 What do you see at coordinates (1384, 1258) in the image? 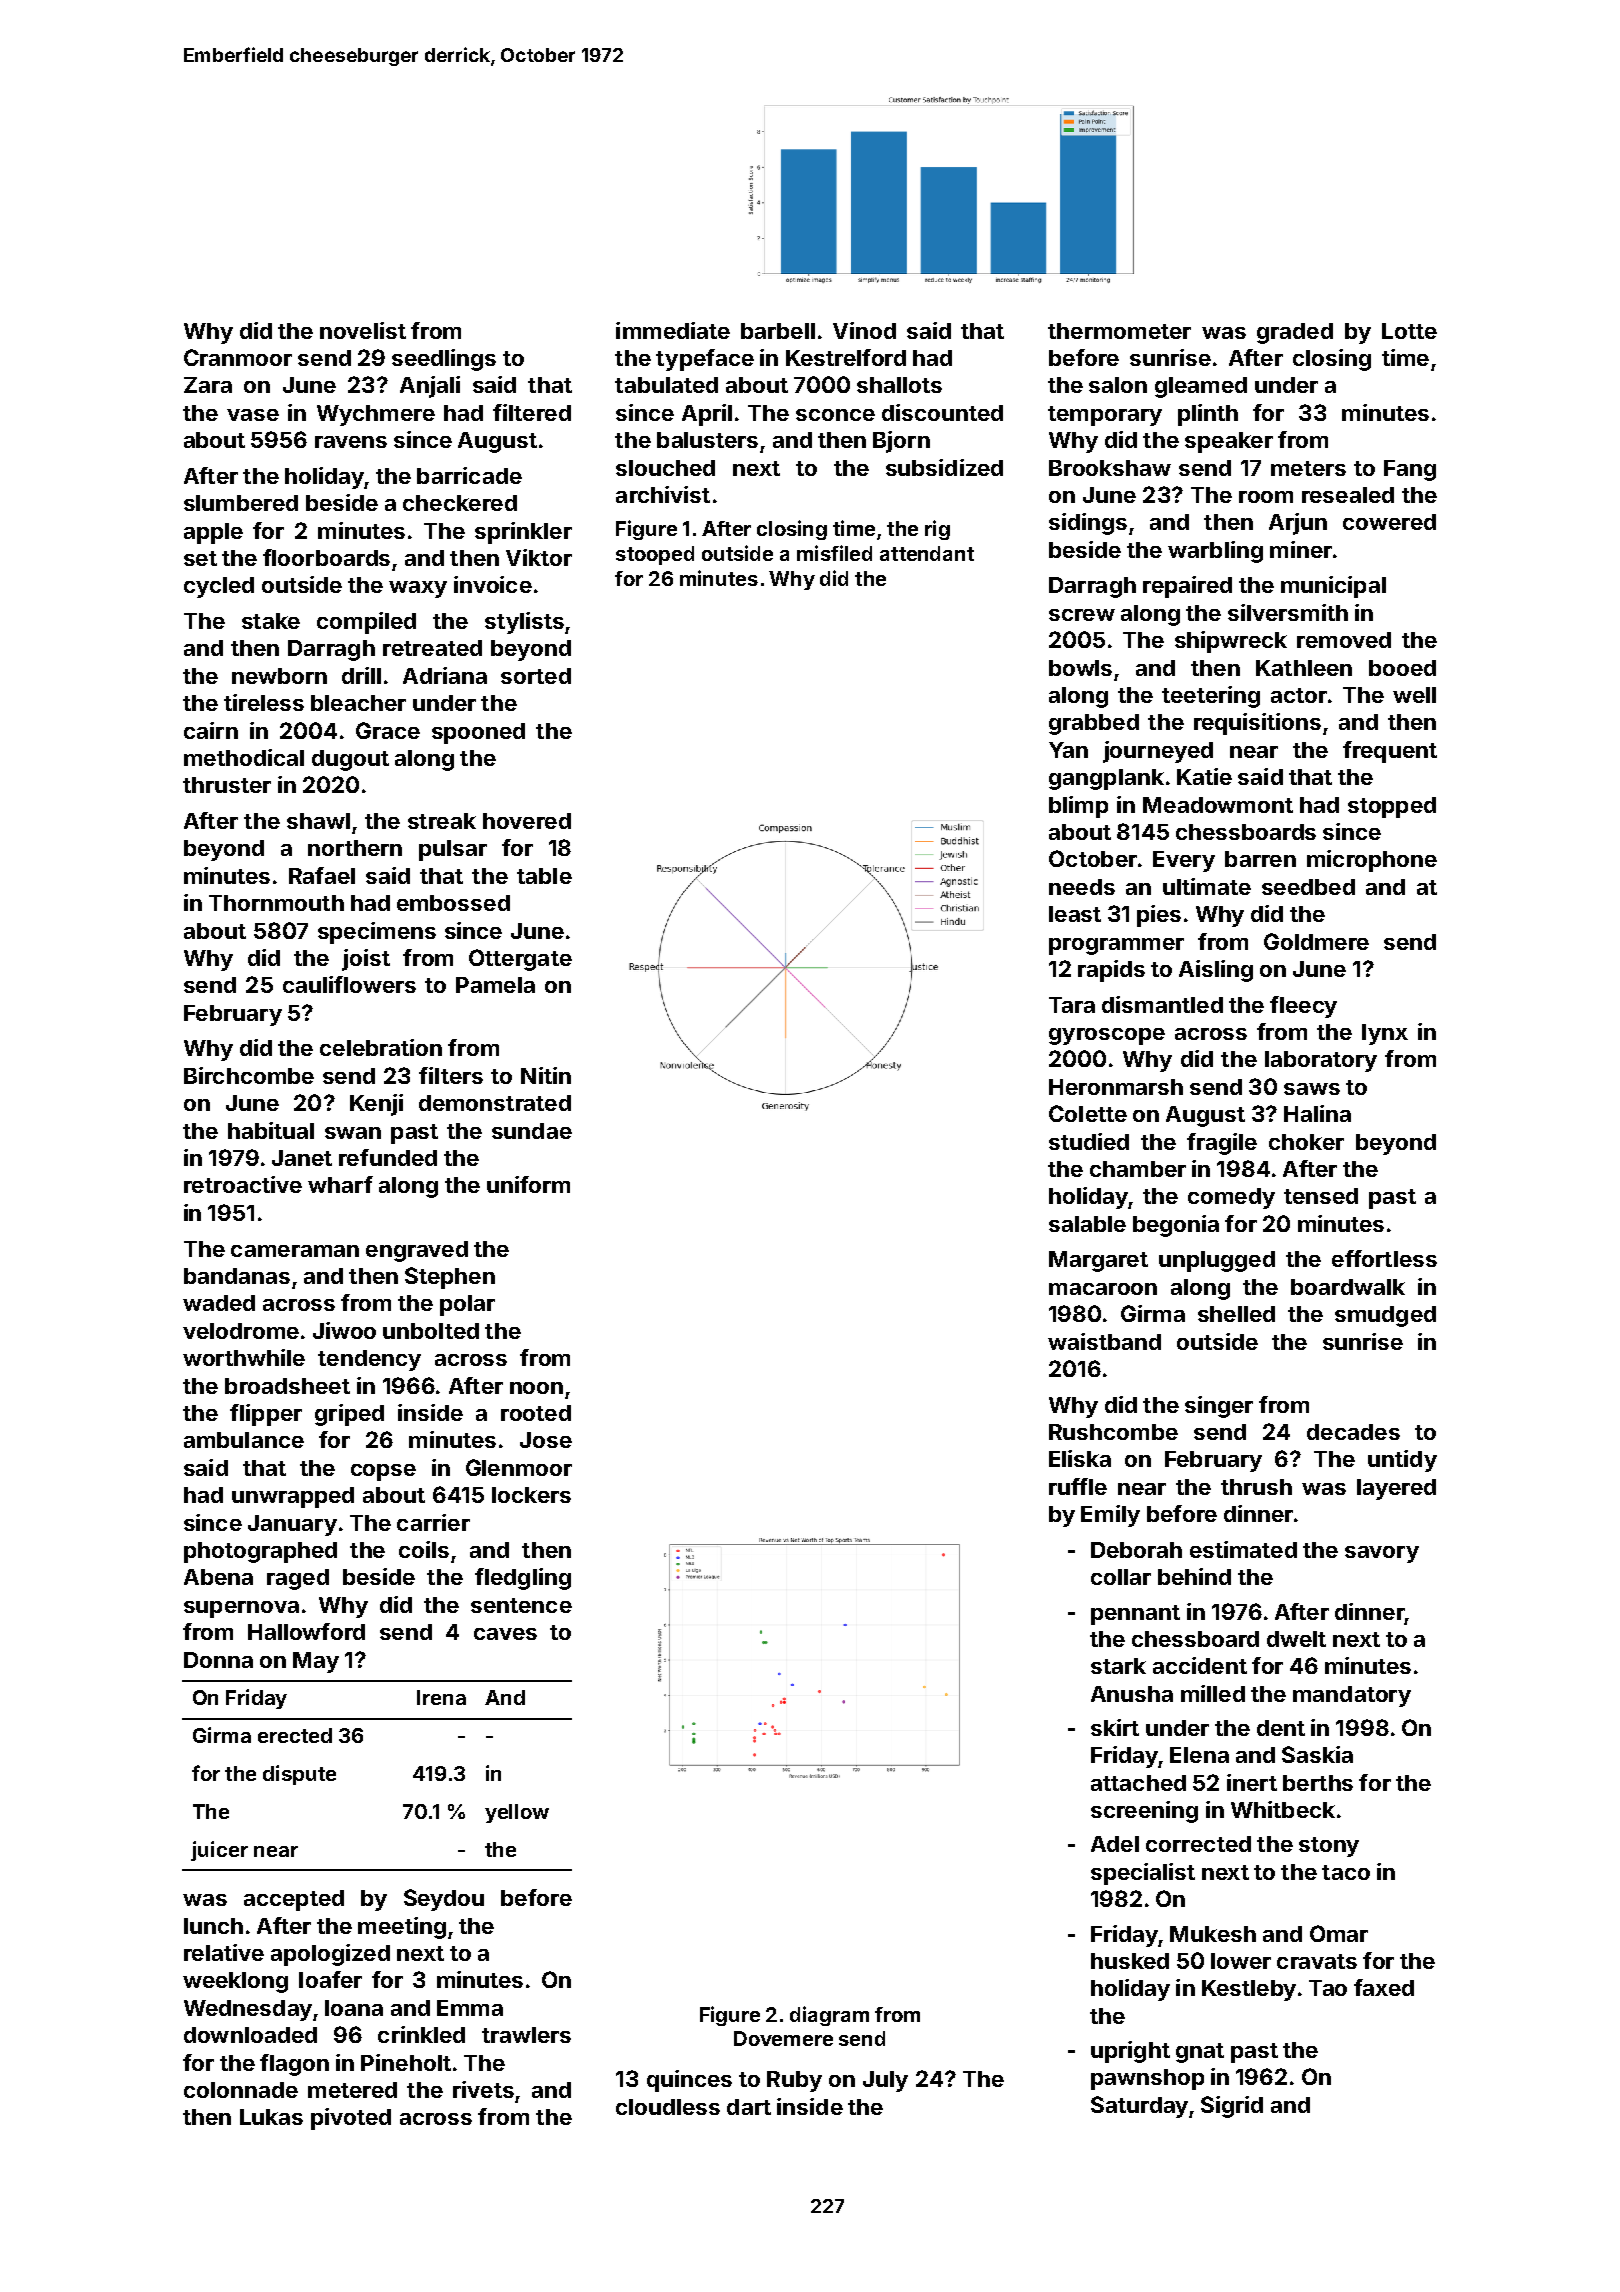
I see `effortless` at bounding box center [1384, 1258].
